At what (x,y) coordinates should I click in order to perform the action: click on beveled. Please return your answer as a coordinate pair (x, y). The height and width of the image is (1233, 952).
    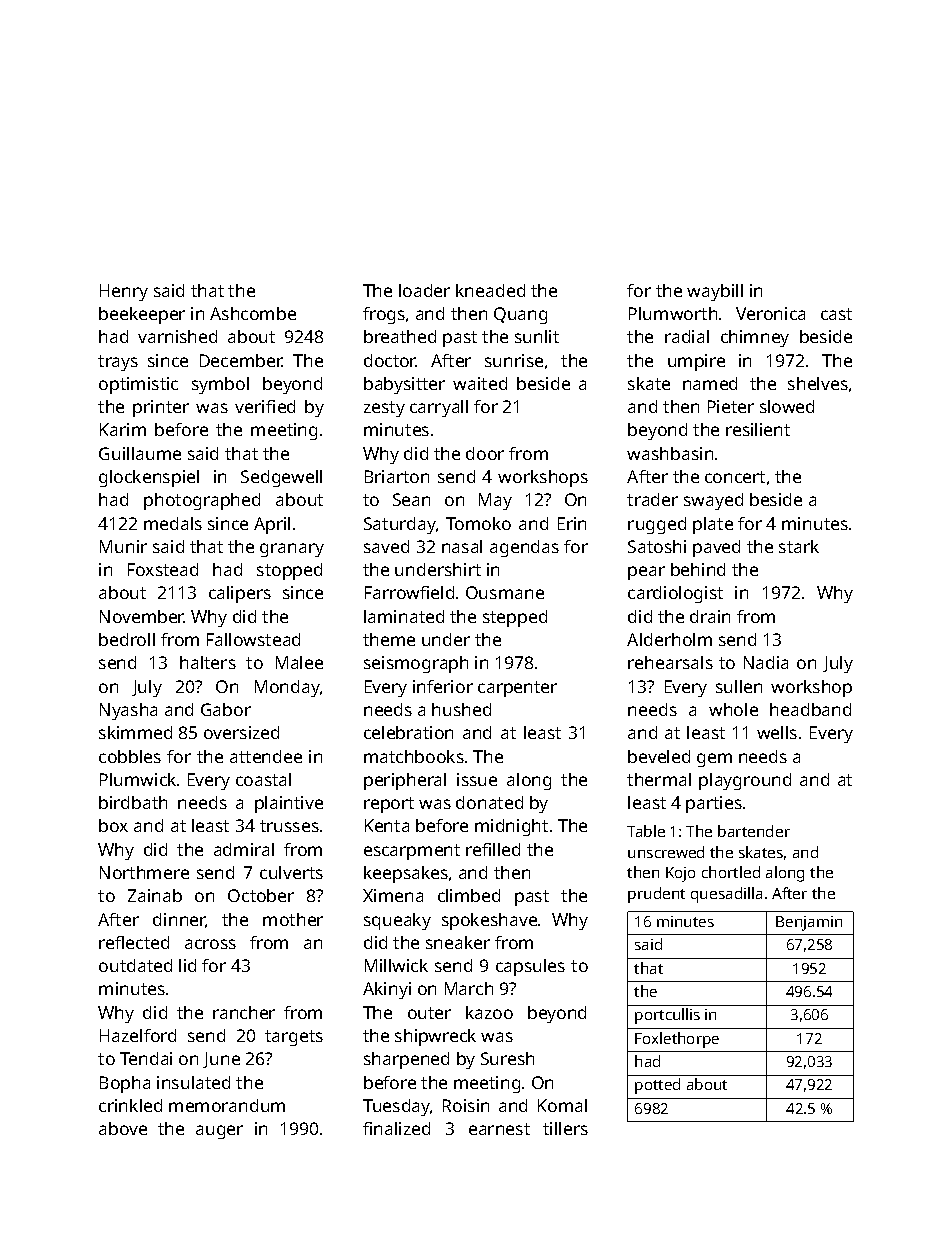
    Looking at the image, I should click on (659, 756).
